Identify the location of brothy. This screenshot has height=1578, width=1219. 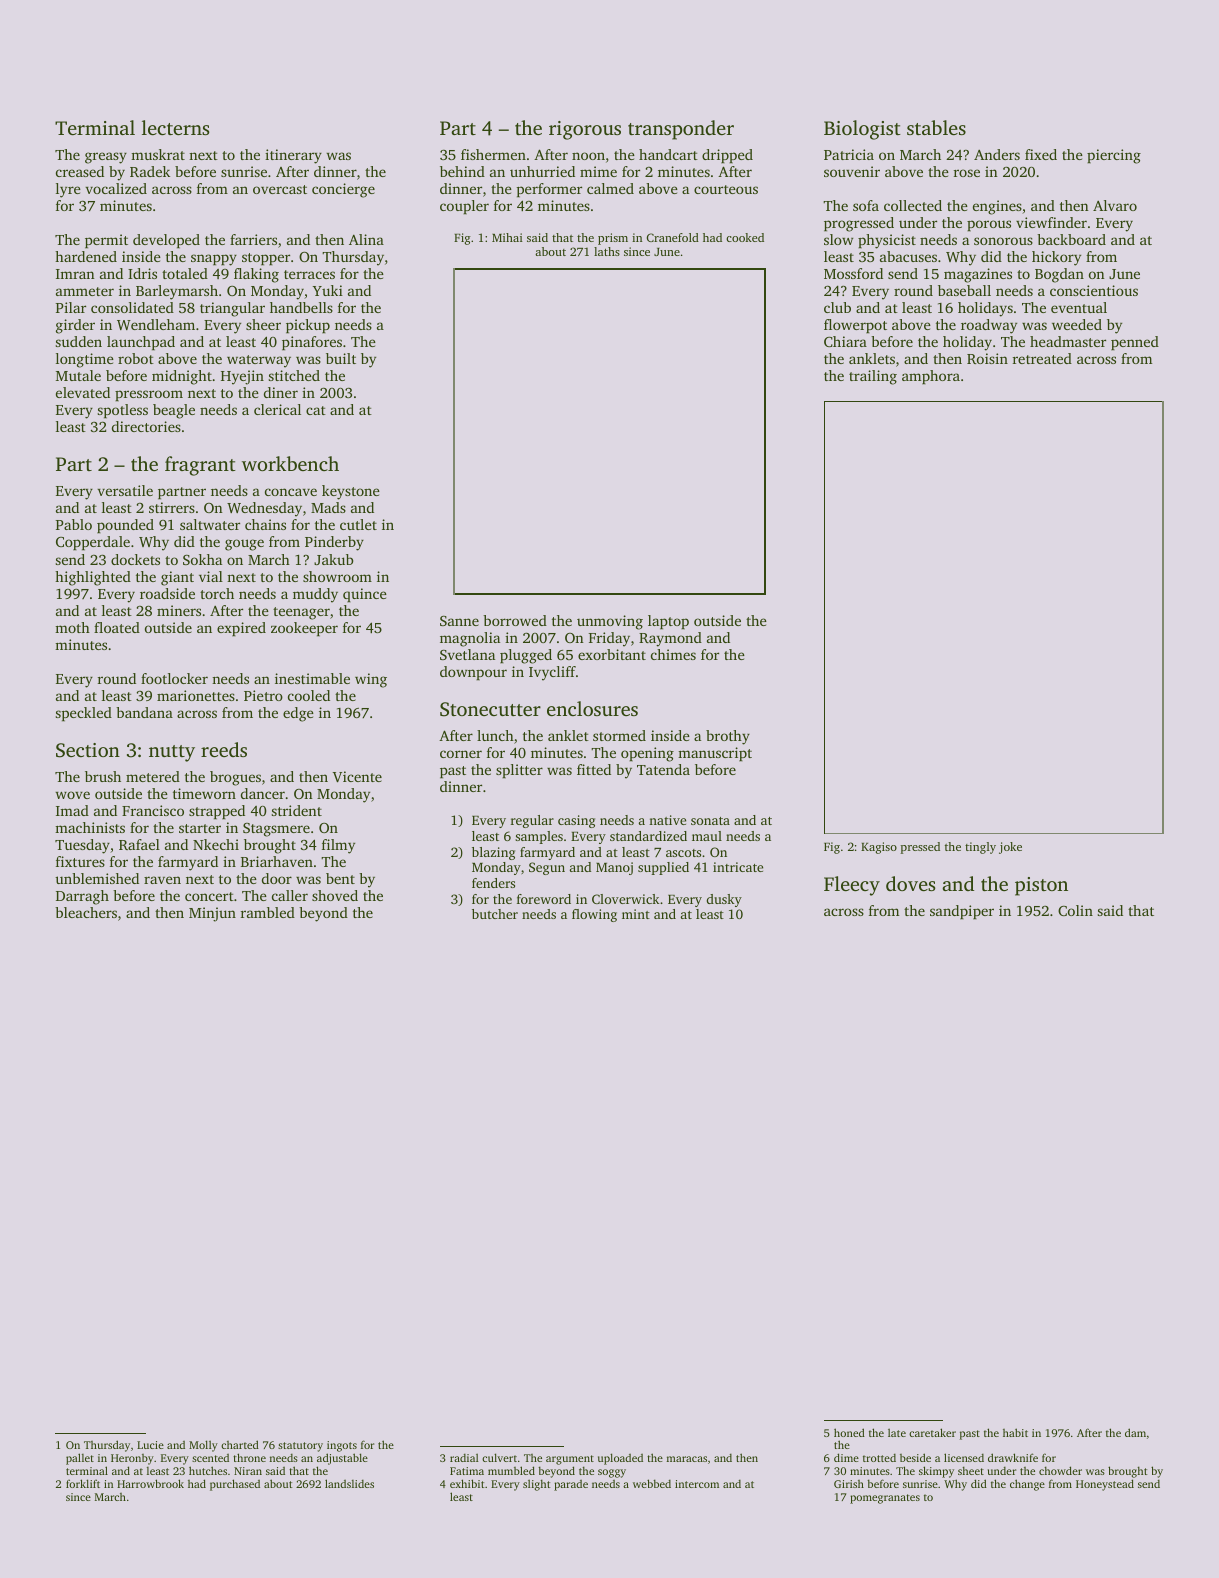
(728, 737).
